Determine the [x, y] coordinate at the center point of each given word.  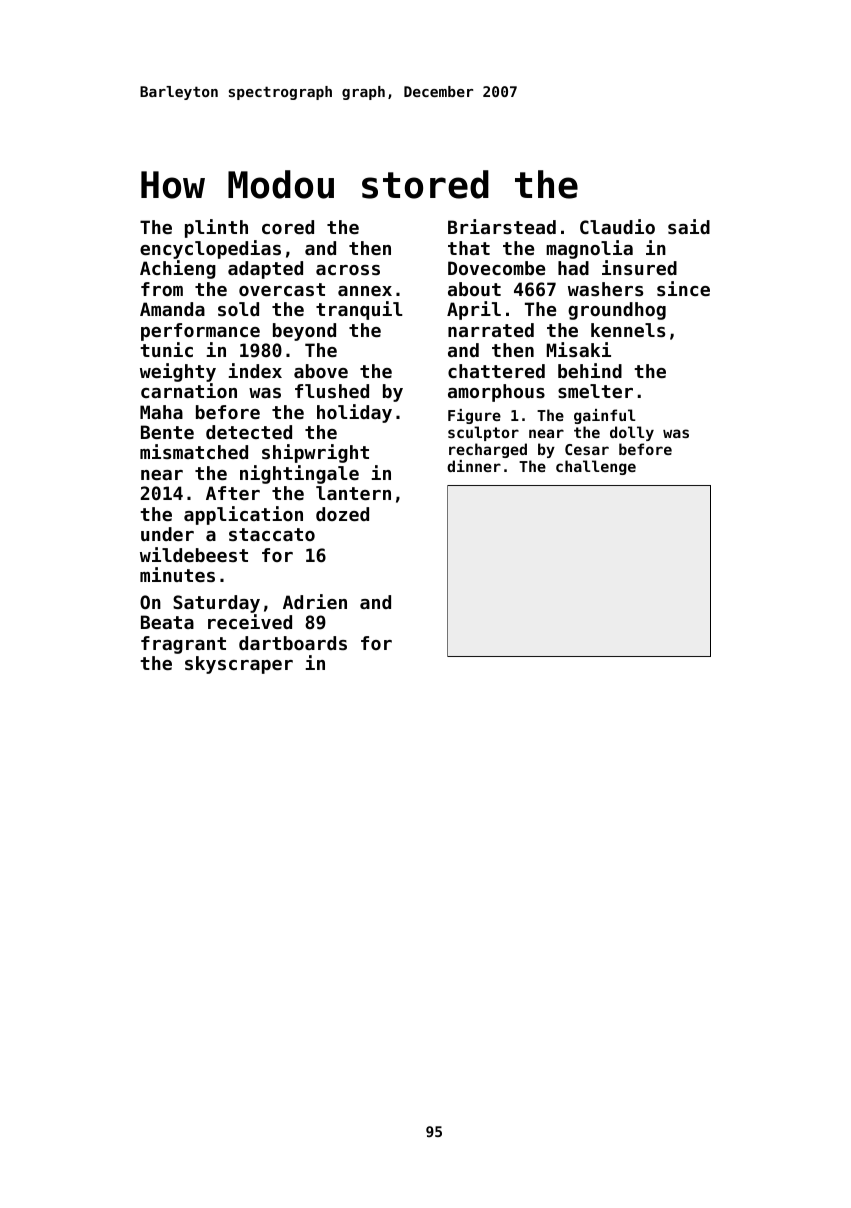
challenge [596, 467]
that [469, 248]
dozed [342, 514]
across [348, 270]
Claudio [617, 226]
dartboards [293, 643]
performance [200, 332]
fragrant [183, 645]
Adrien [315, 601]
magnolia [589, 249]
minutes [177, 574]
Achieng [178, 269]
